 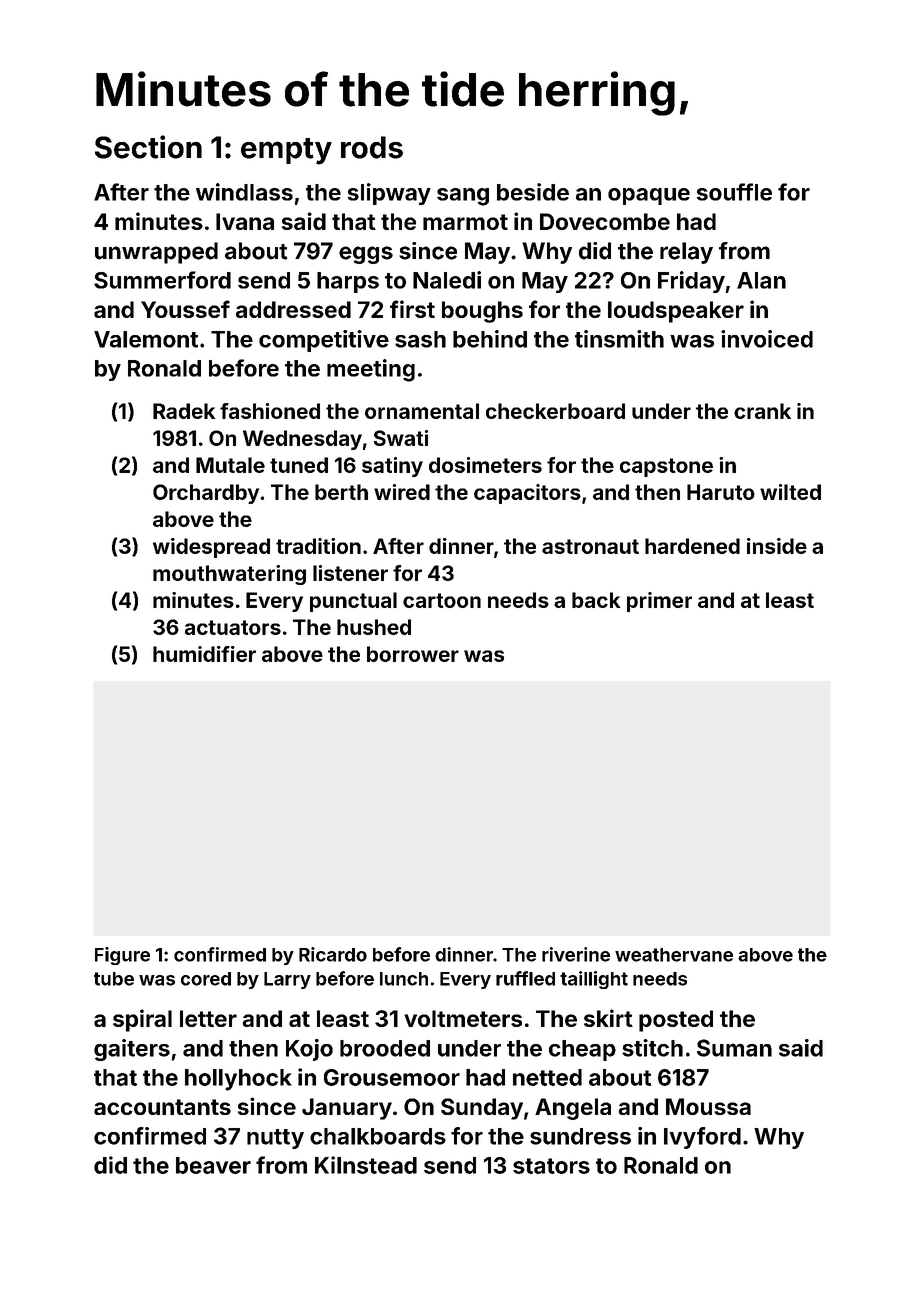 I want to click on Valemont, so click(x=146, y=339).
